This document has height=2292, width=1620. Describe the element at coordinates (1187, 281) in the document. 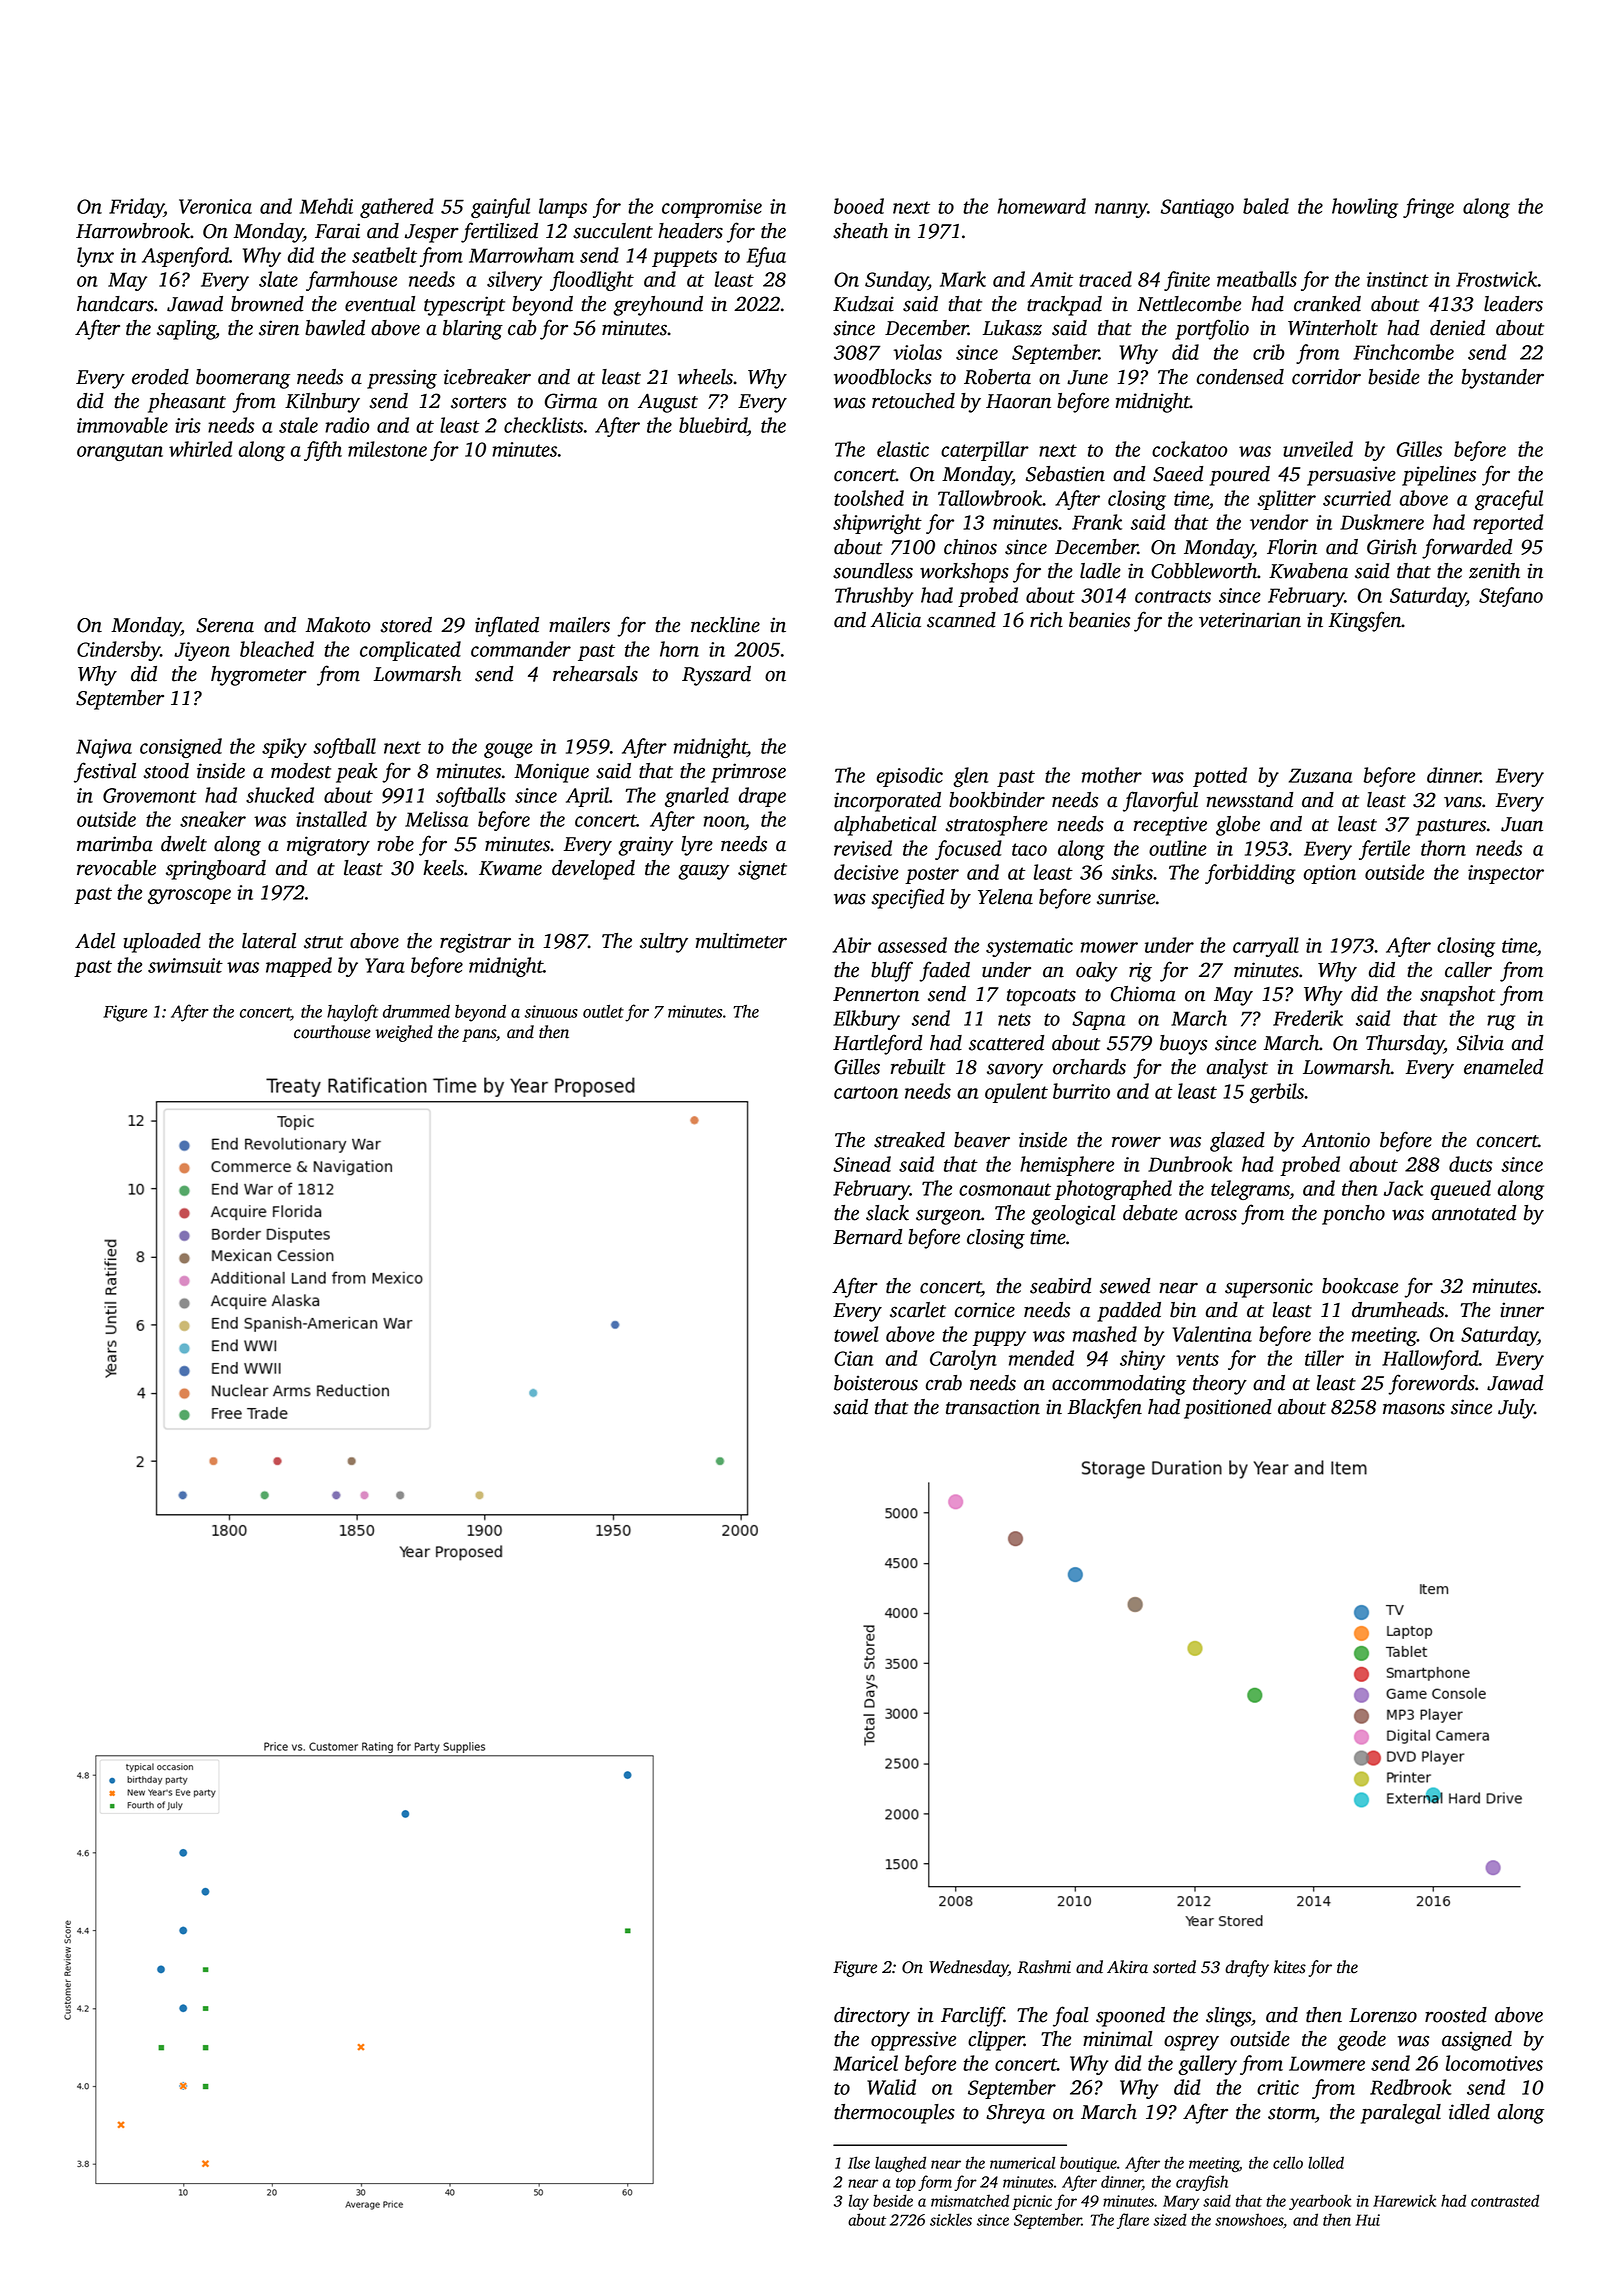

I see `finite` at that location.
